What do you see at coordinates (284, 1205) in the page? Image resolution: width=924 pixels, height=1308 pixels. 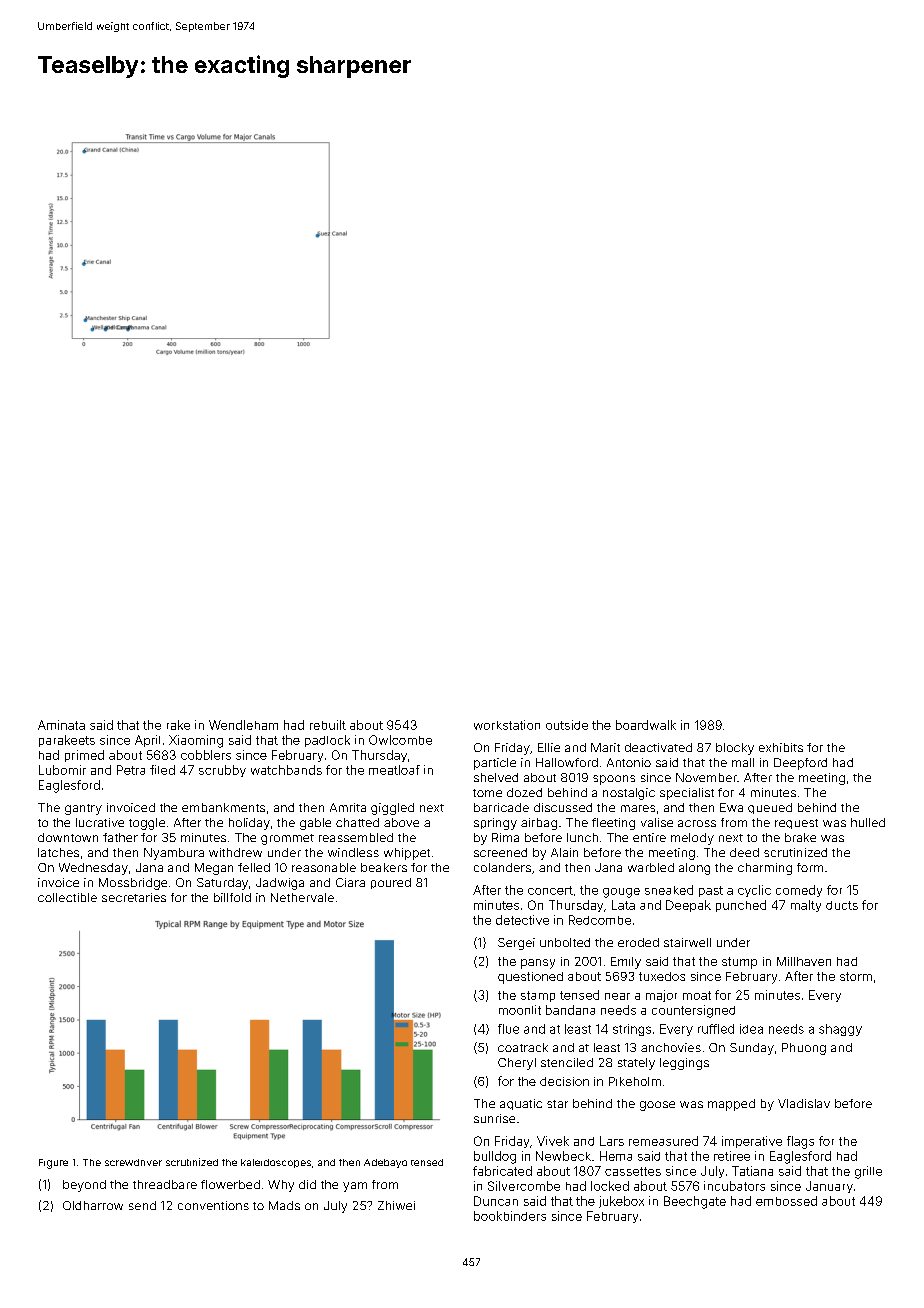 I see `Mads` at bounding box center [284, 1205].
